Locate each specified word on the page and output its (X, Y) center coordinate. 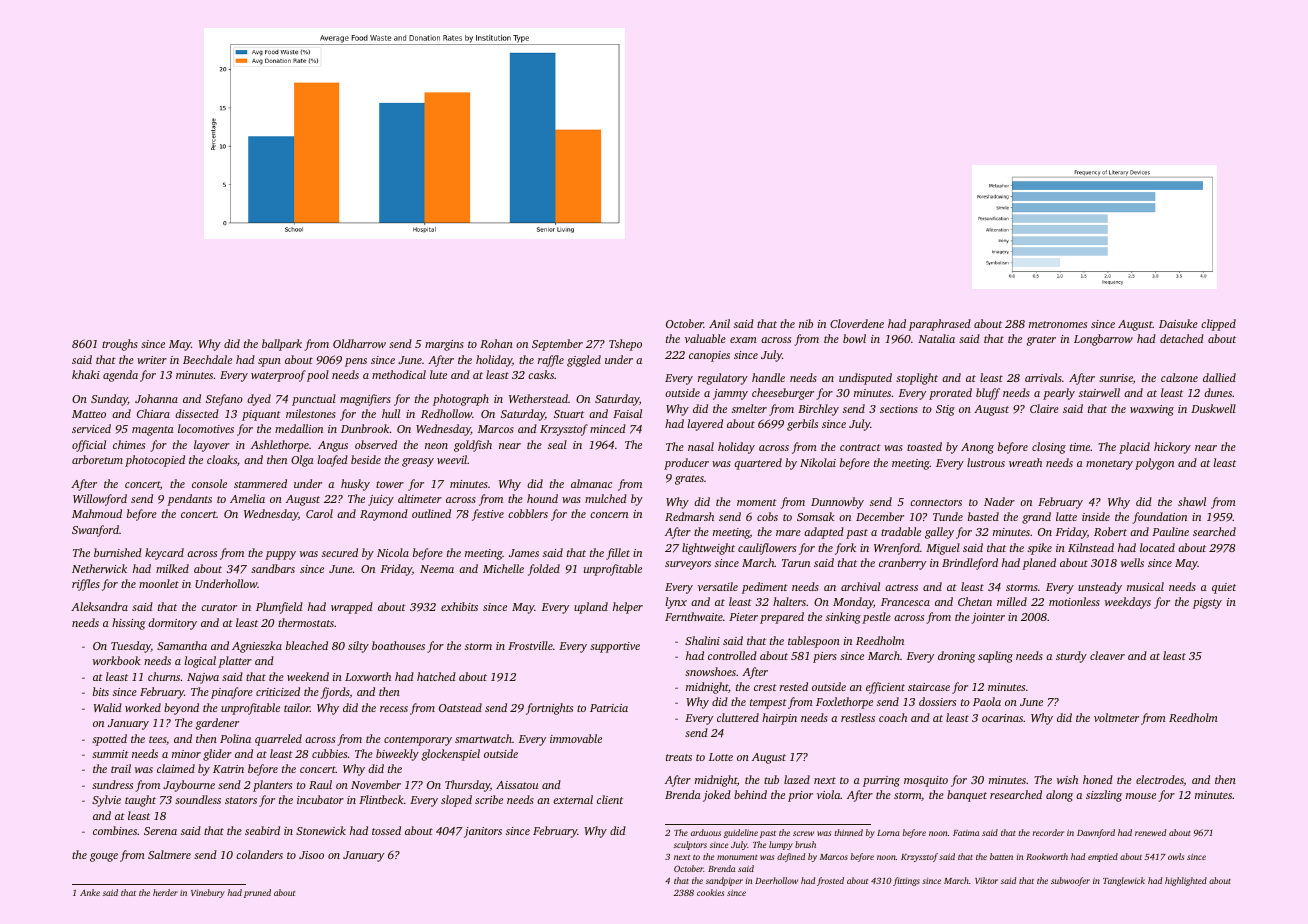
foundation (1159, 518)
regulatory (723, 379)
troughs (120, 345)
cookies (710, 892)
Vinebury (208, 893)
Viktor (986, 880)
